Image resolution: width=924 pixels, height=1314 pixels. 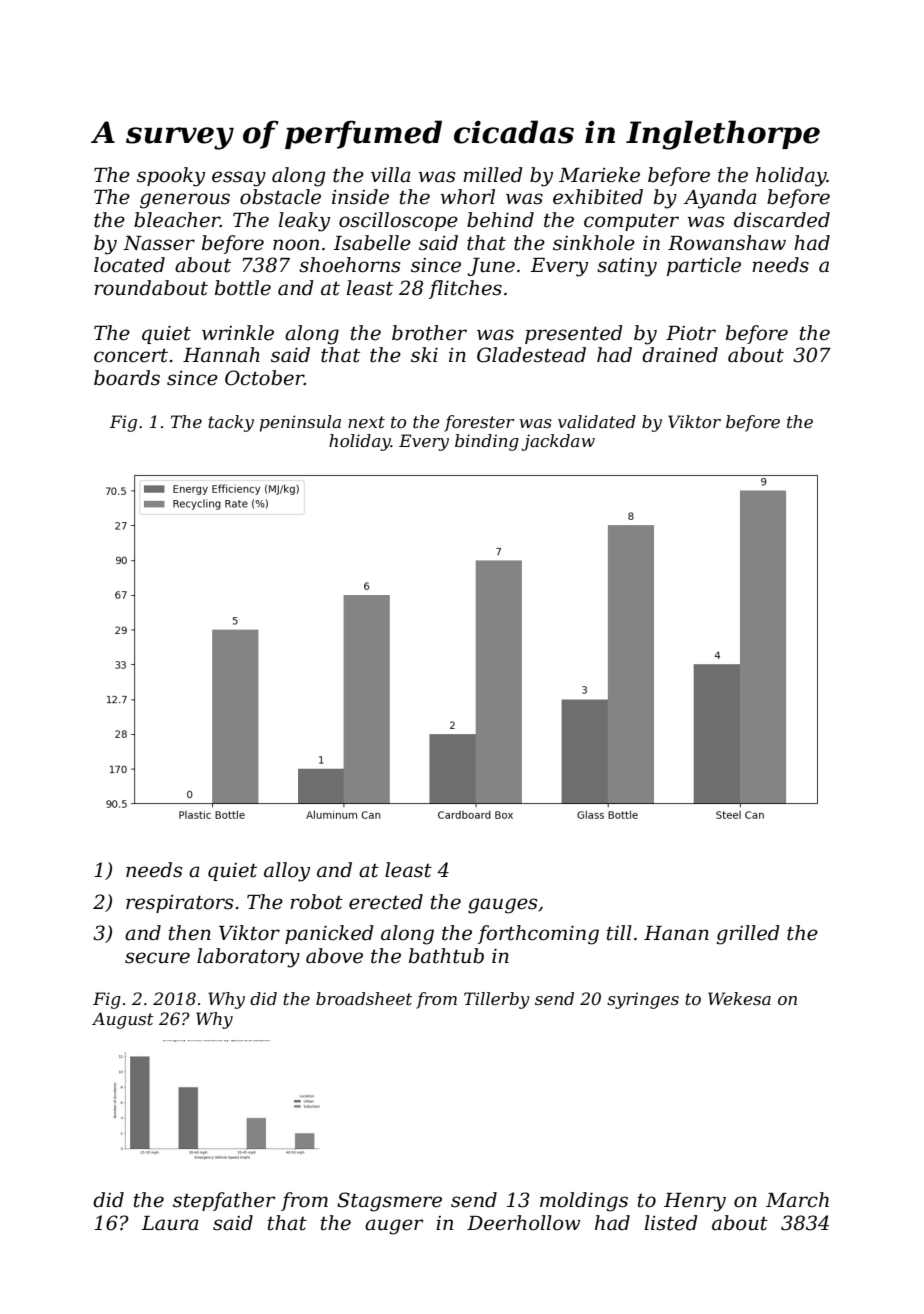 What do you see at coordinates (643, 1000) in the page?
I see `syringes` at bounding box center [643, 1000].
